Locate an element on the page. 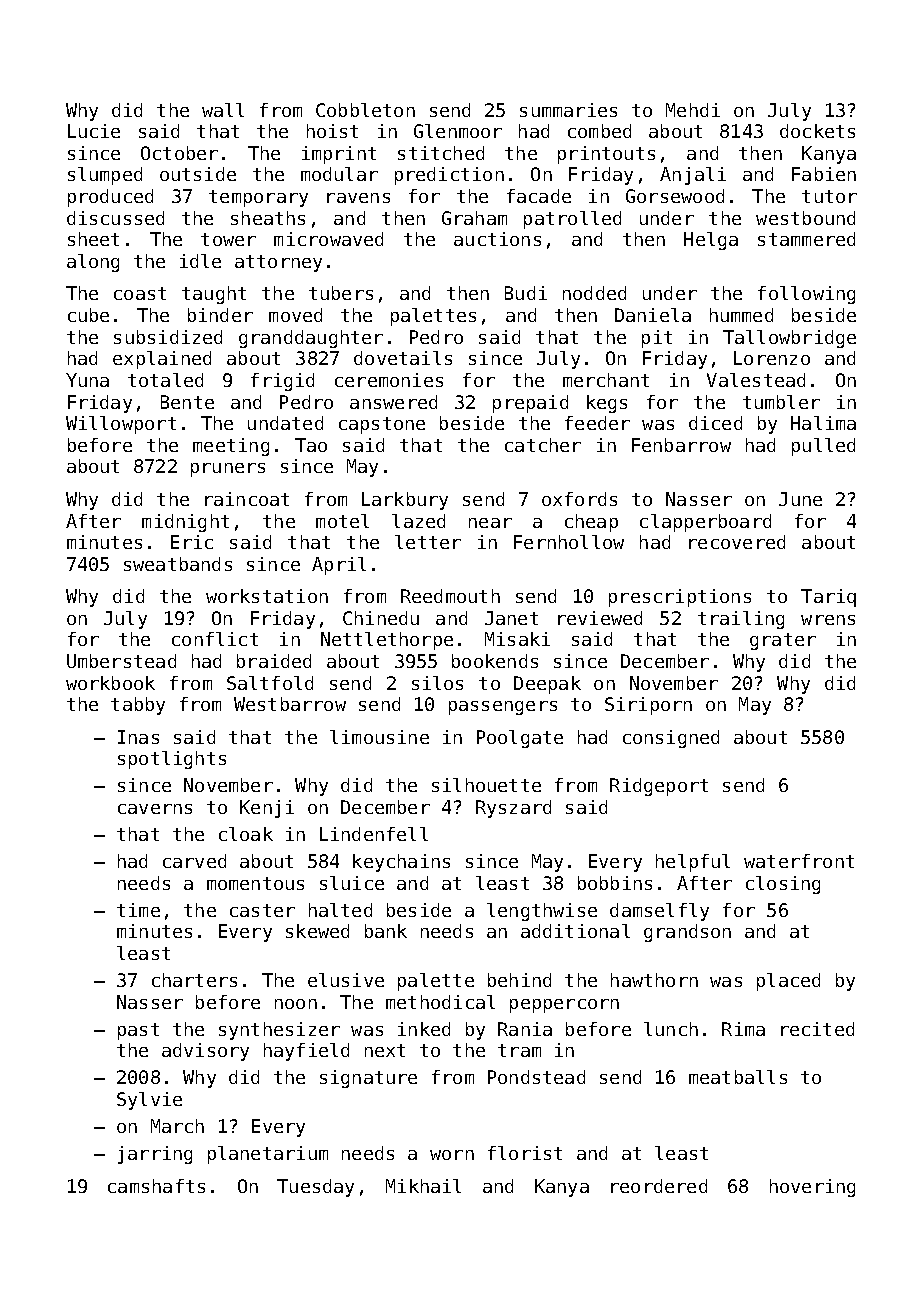  ravens is located at coordinates (358, 198).
